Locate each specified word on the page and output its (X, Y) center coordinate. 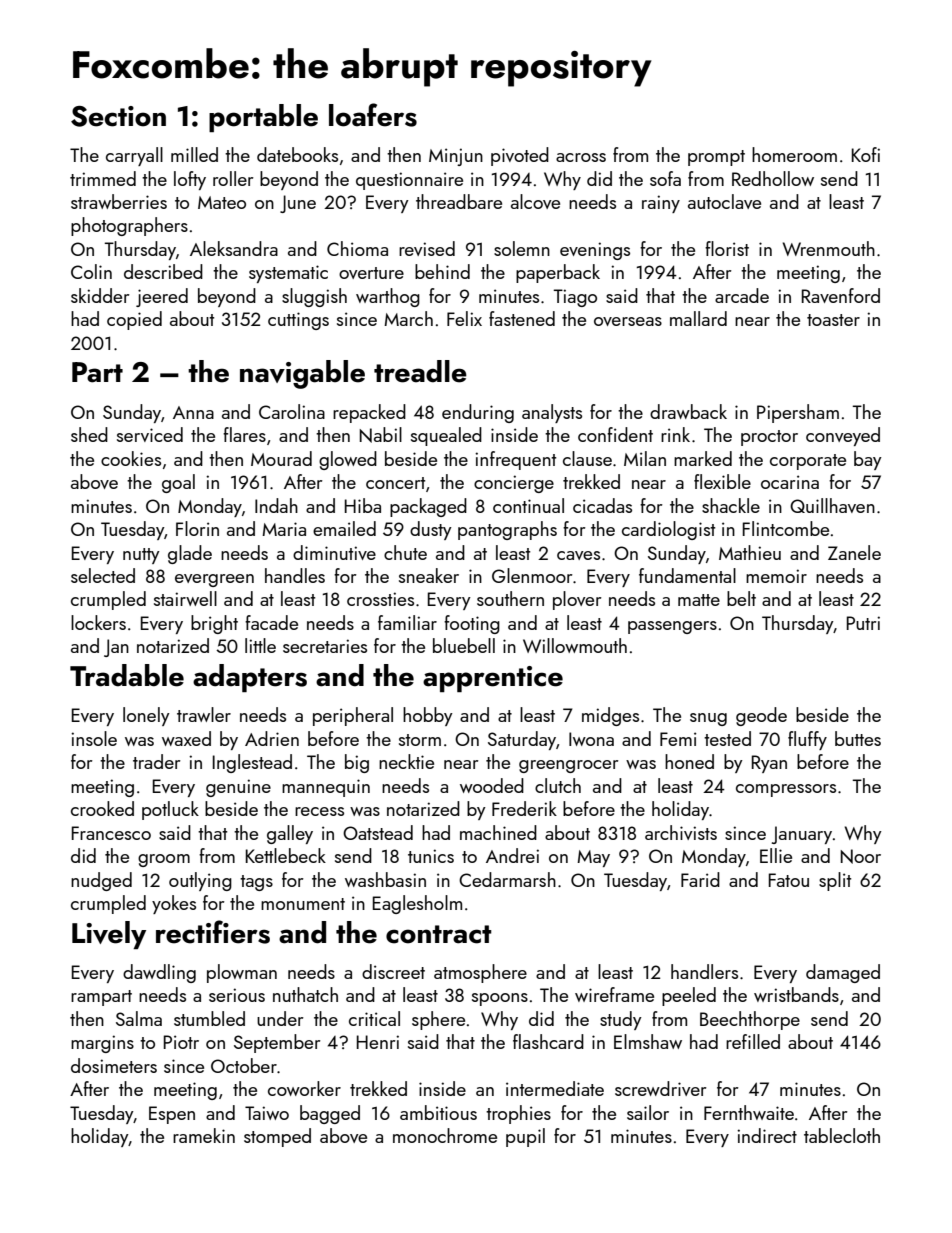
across (581, 157)
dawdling (159, 973)
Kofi (866, 154)
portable (263, 118)
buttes (858, 738)
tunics (431, 856)
